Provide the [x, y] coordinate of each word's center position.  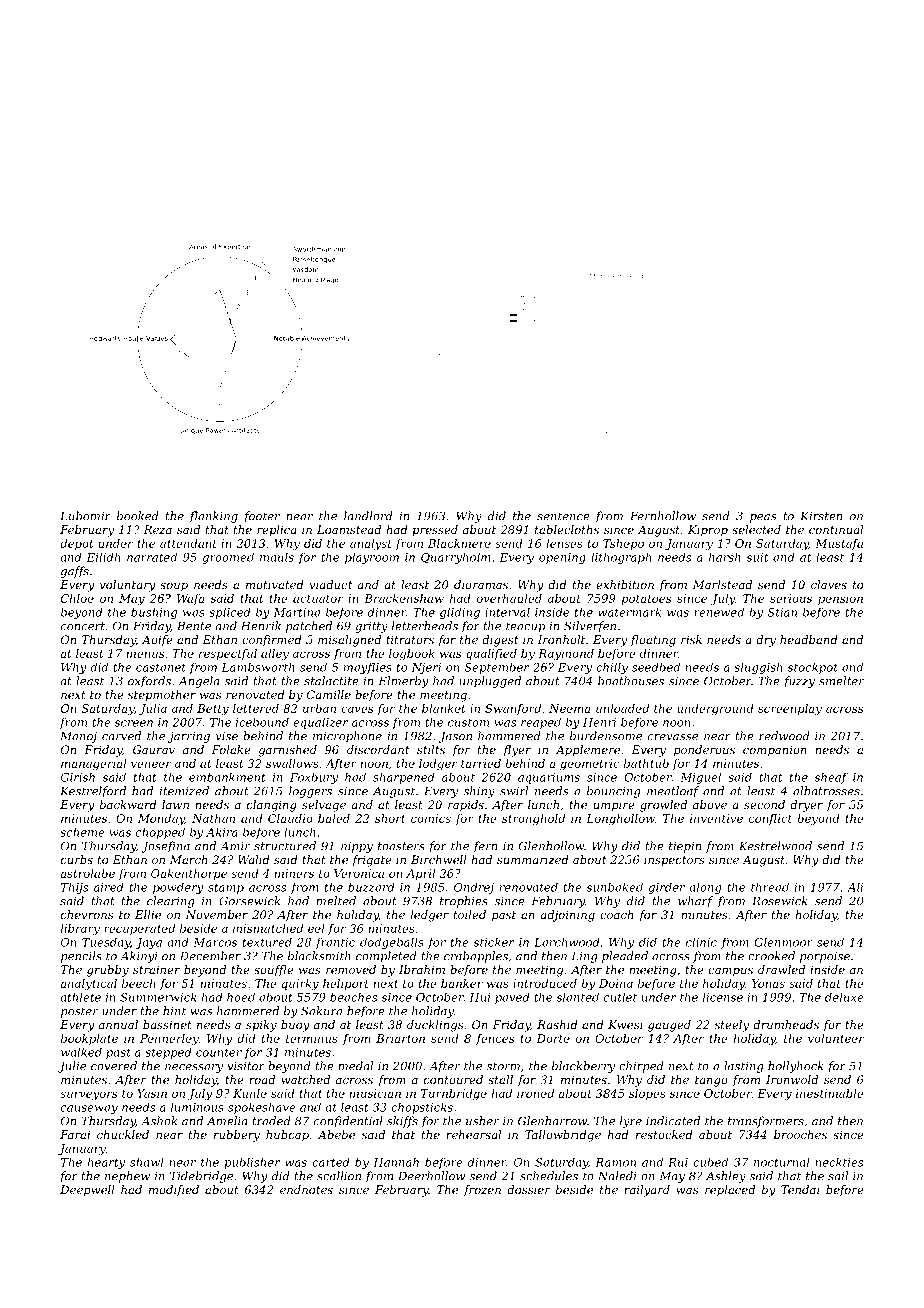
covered [114, 1066]
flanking [213, 517]
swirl [514, 791]
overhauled [509, 598]
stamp [226, 888]
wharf [695, 902]
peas [763, 518]
